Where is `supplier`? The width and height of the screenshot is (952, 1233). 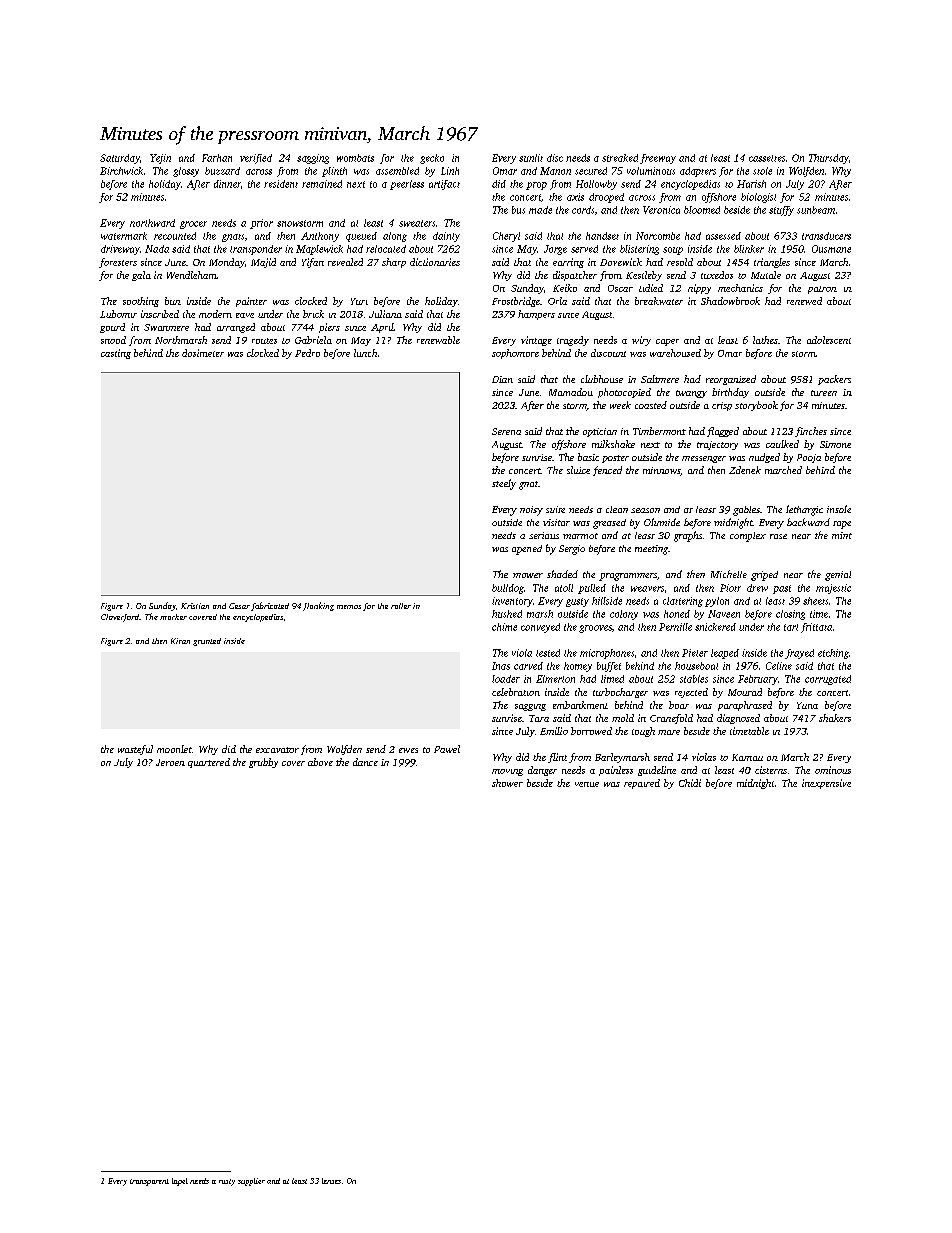
supplier is located at coordinates (251, 1182).
